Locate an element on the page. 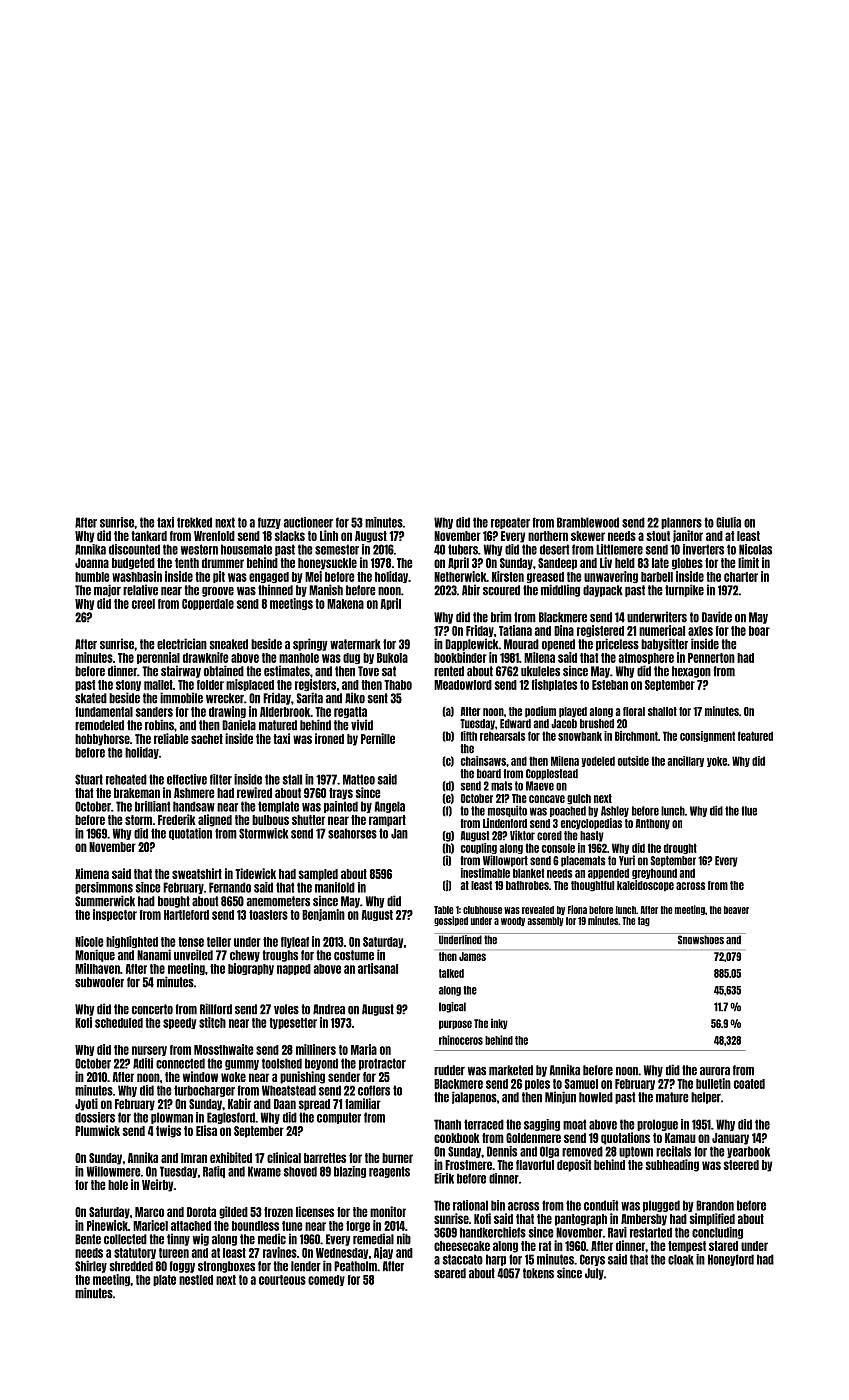 Image resolution: width=849 pixels, height=1400 pixels. fifth is located at coordinates (469, 736).
